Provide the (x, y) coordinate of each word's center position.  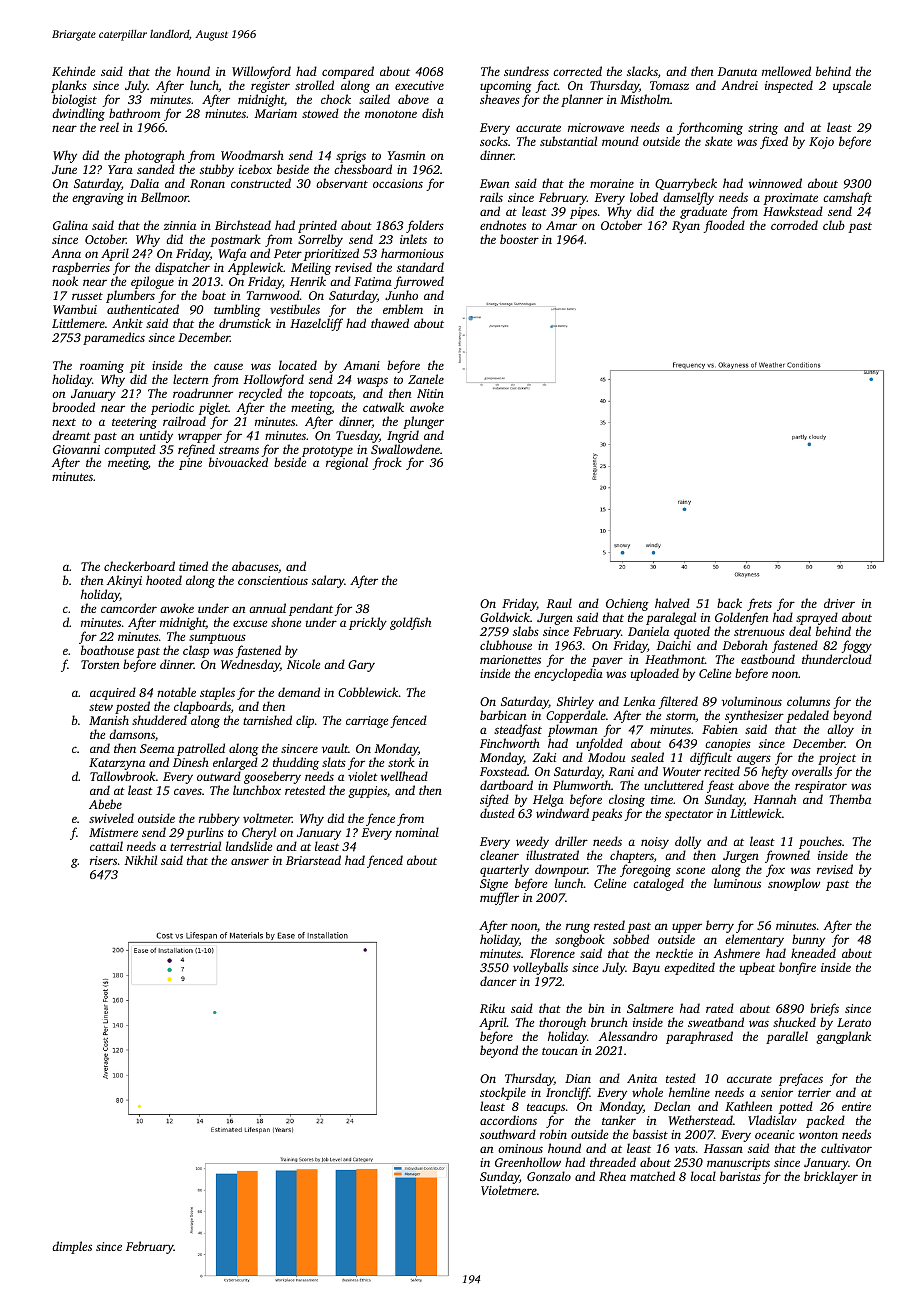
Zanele (426, 379)
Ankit (127, 323)
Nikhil (141, 860)
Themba (850, 799)
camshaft (847, 198)
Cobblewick (368, 692)
